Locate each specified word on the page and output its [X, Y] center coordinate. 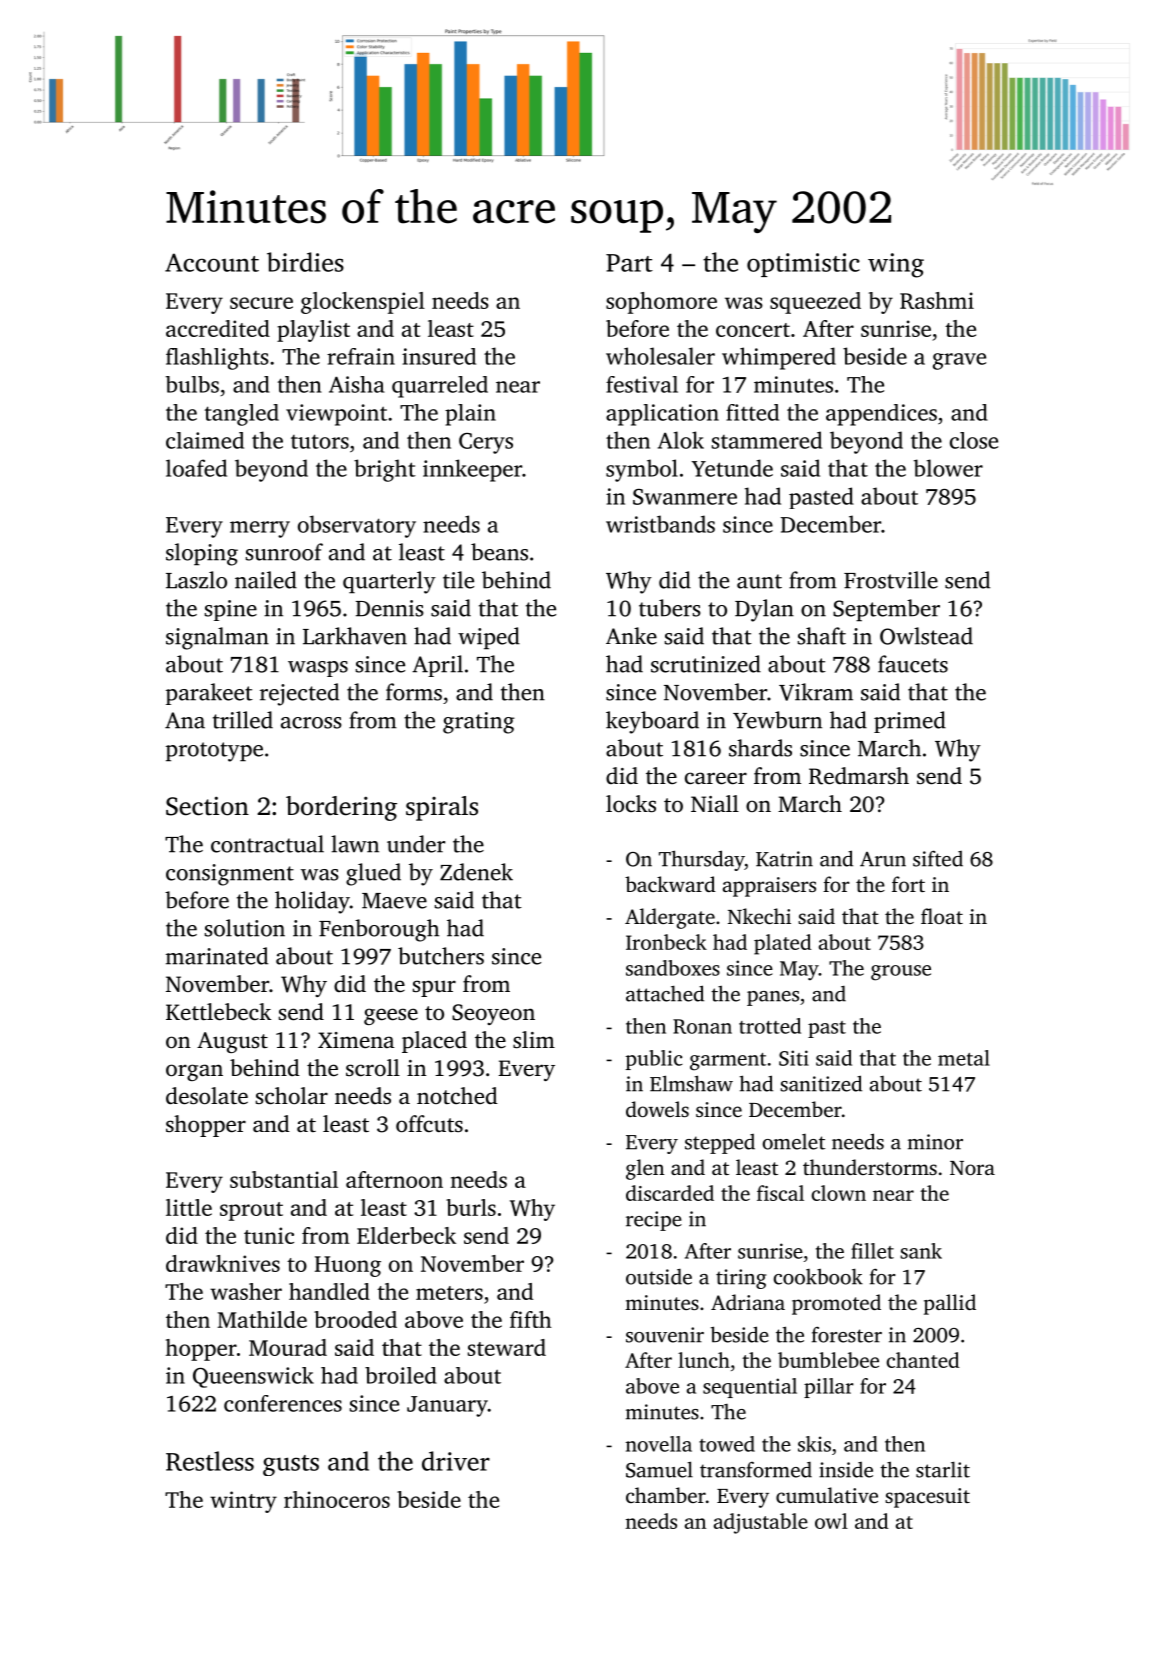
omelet [794, 1142]
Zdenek [476, 872]
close [974, 440]
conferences [283, 1403]
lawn [355, 844]
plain [470, 415]
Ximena [356, 1040]
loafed [196, 468]
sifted [938, 858]
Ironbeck [666, 942]
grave [959, 361]
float [942, 916]
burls [471, 1207]
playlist [313, 331]
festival [642, 384]
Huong [348, 1266]
